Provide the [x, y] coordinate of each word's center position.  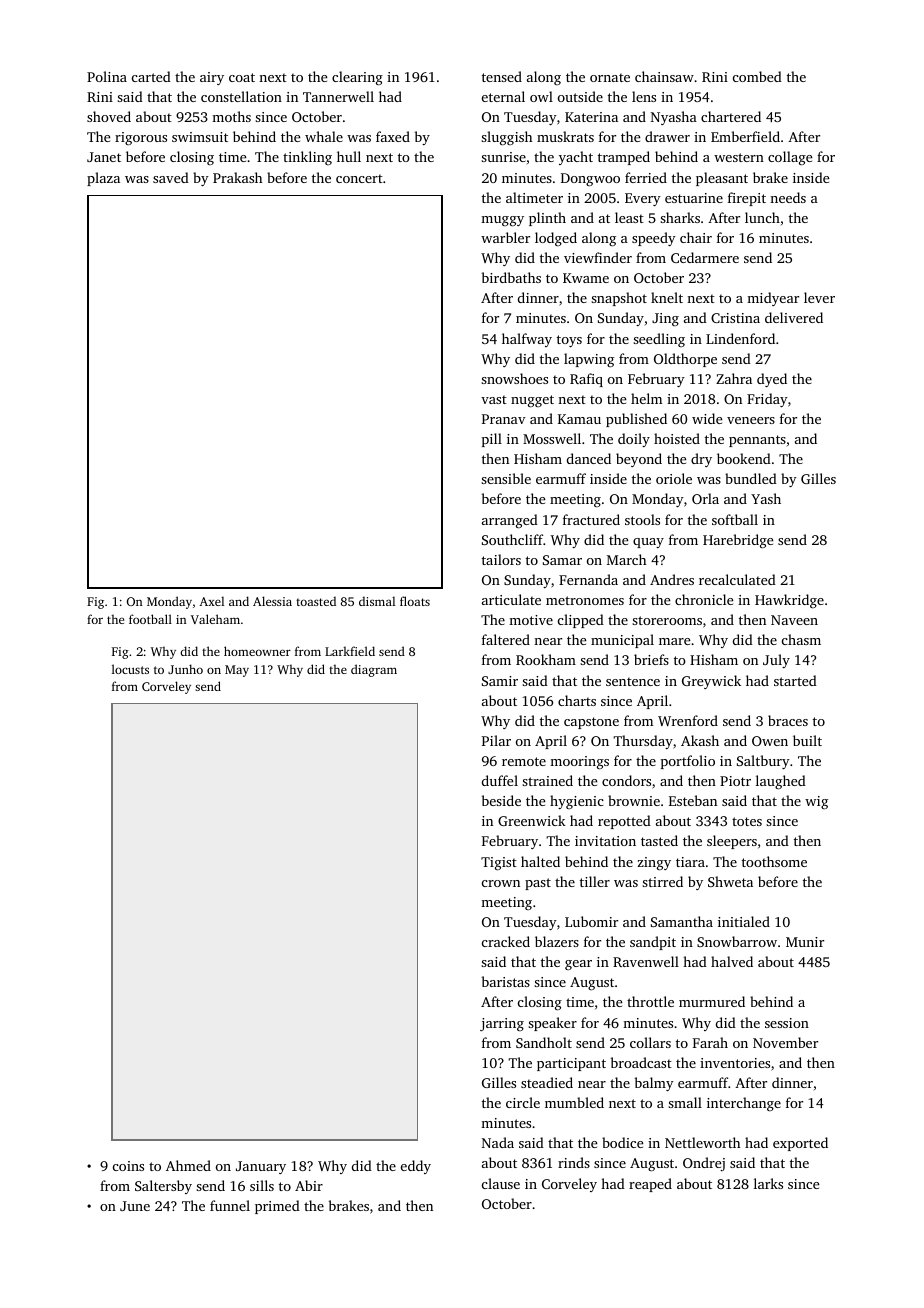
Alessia [272, 601]
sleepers [732, 842]
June [135, 1206]
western [739, 157]
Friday [767, 400]
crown [501, 883]
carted [151, 76]
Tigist [499, 864]
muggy [502, 221]
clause [501, 1183]
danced [589, 458]
